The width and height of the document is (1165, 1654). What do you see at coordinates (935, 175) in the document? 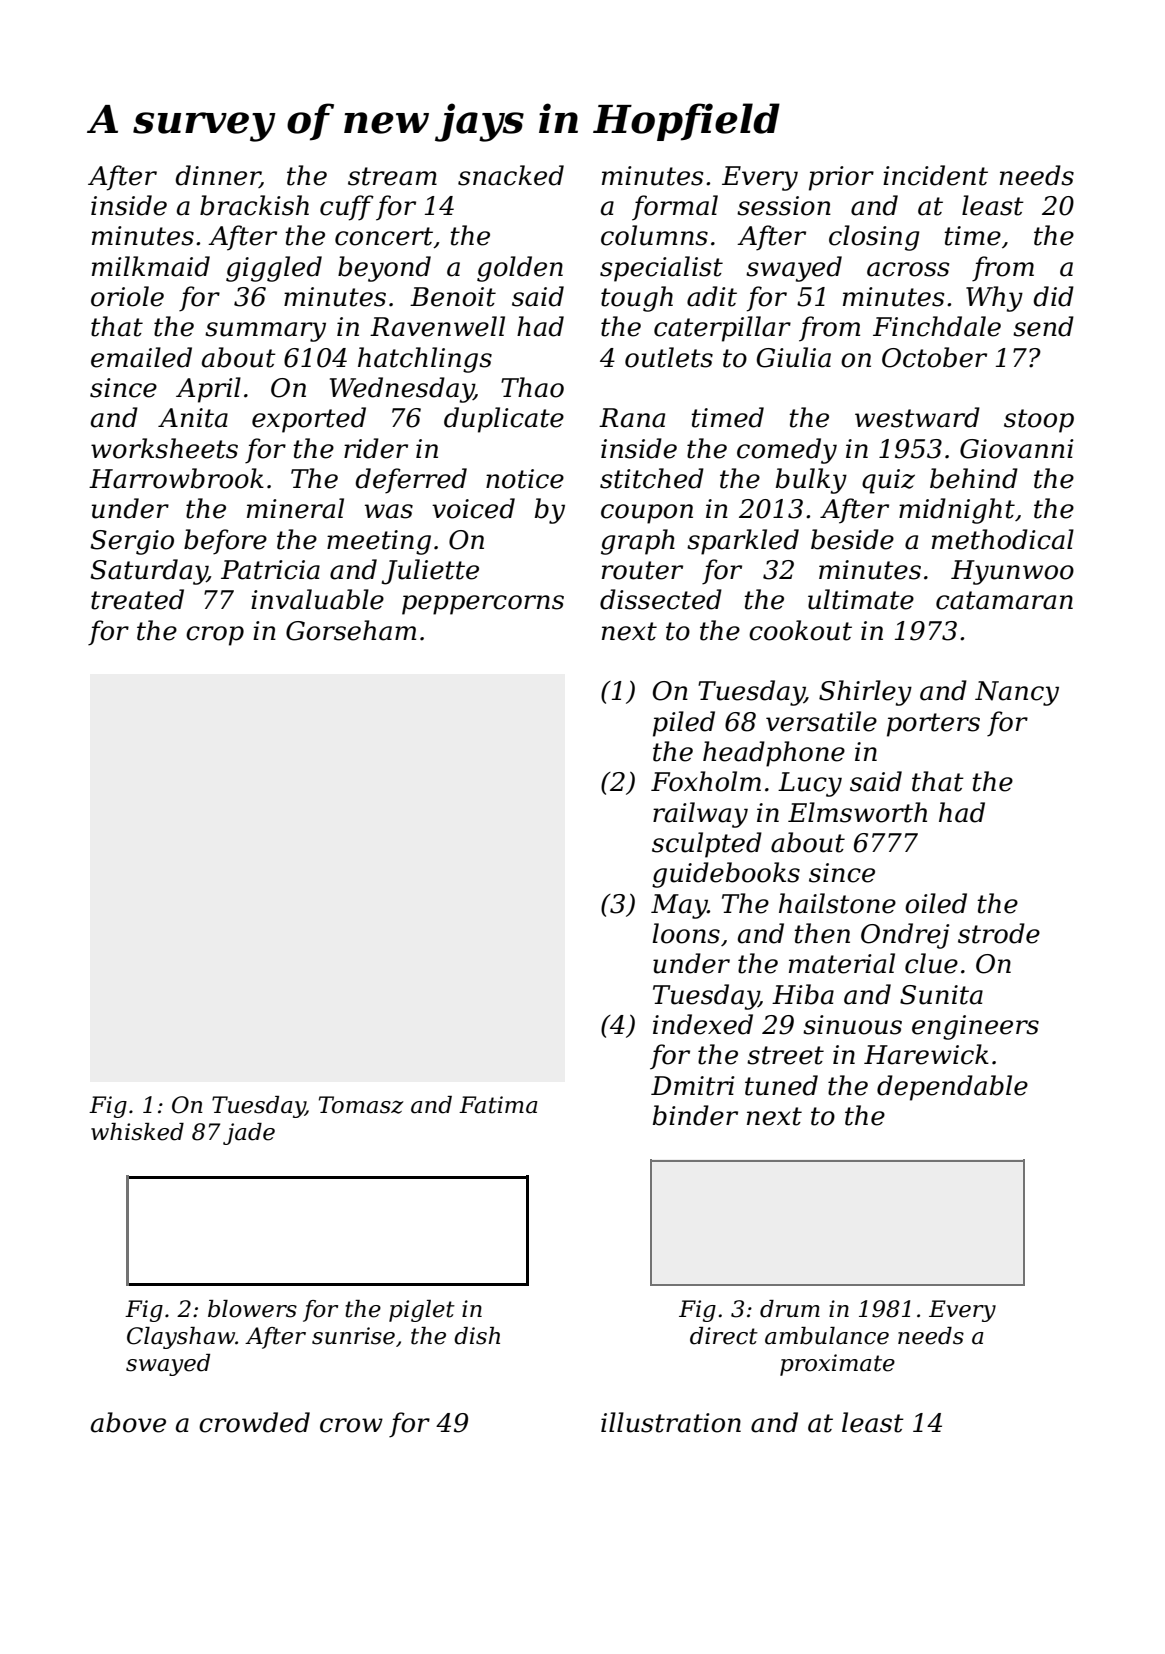
I see `incident` at bounding box center [935, 175].
